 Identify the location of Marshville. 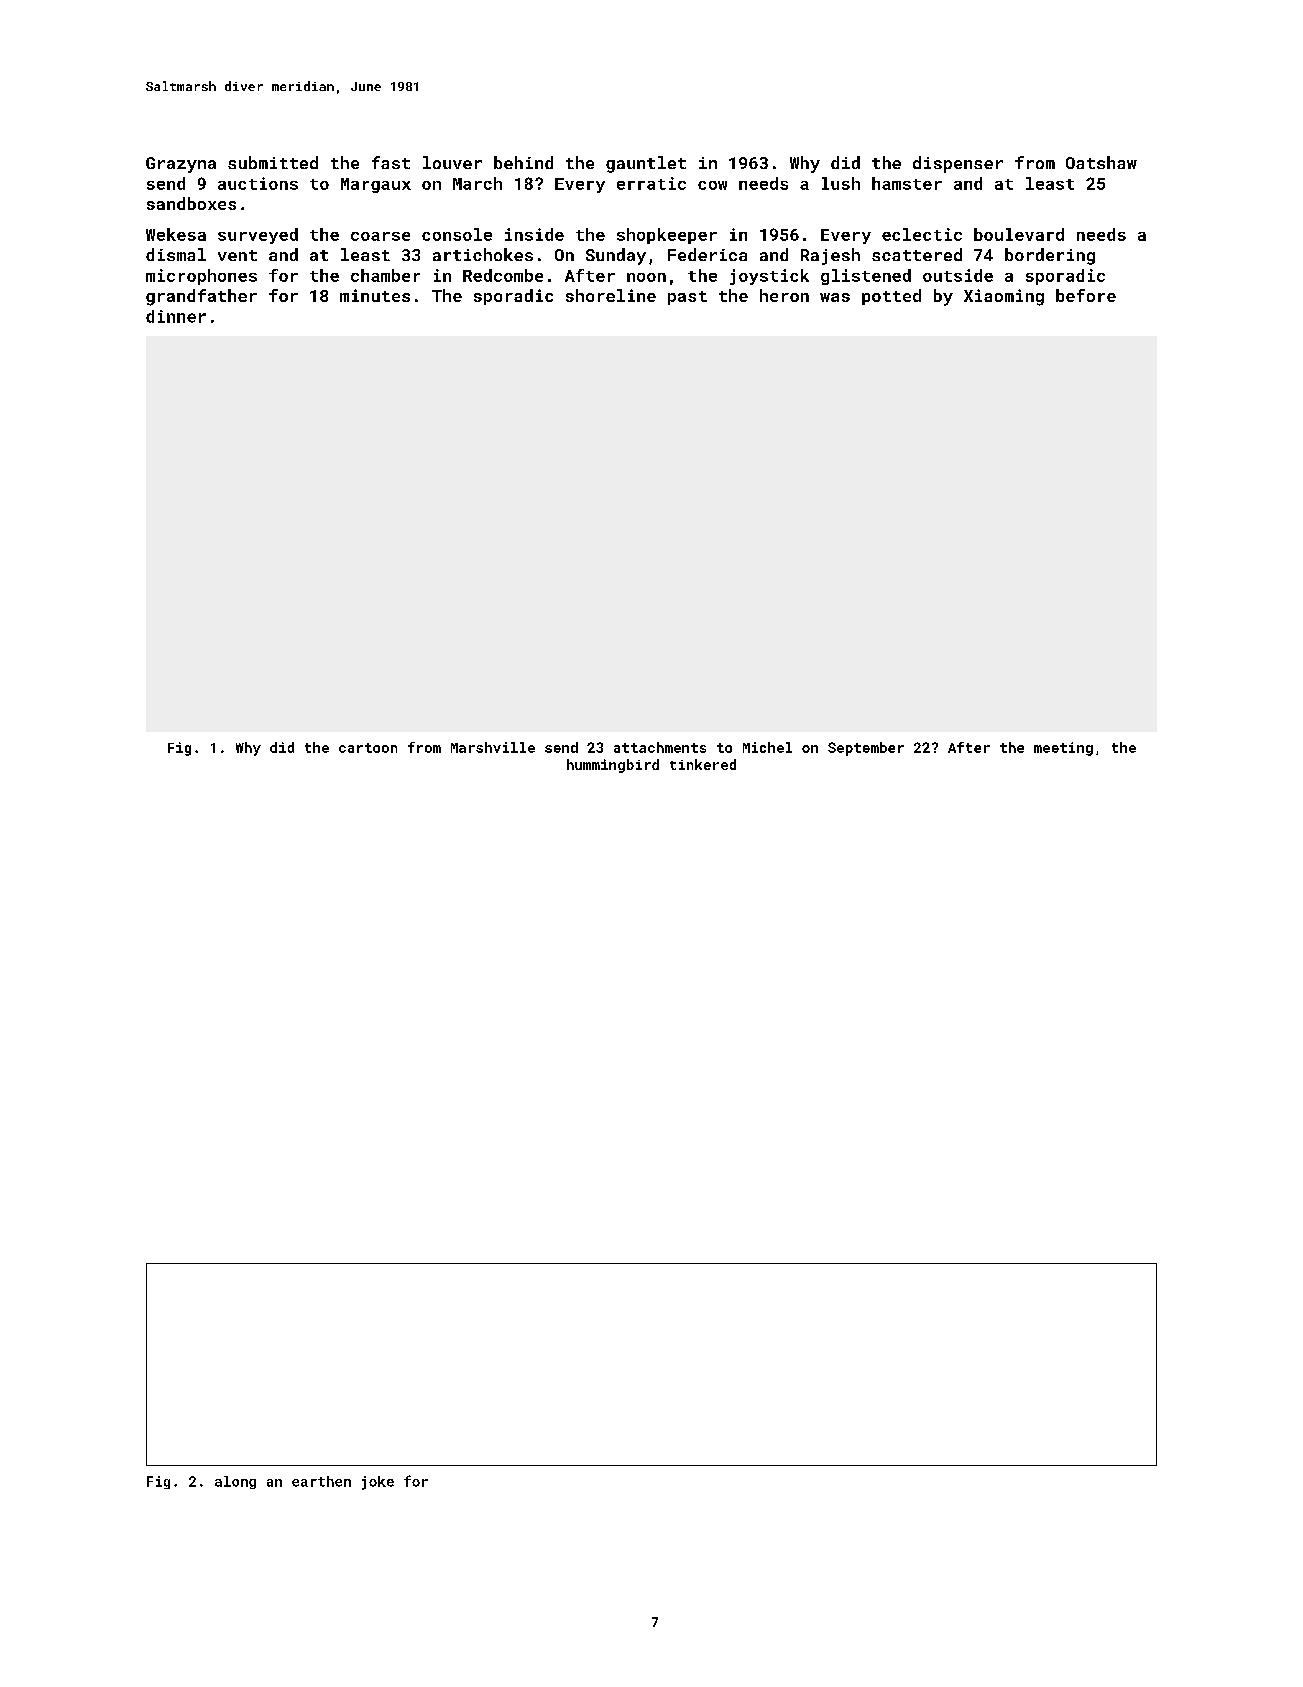
(493, 747).
